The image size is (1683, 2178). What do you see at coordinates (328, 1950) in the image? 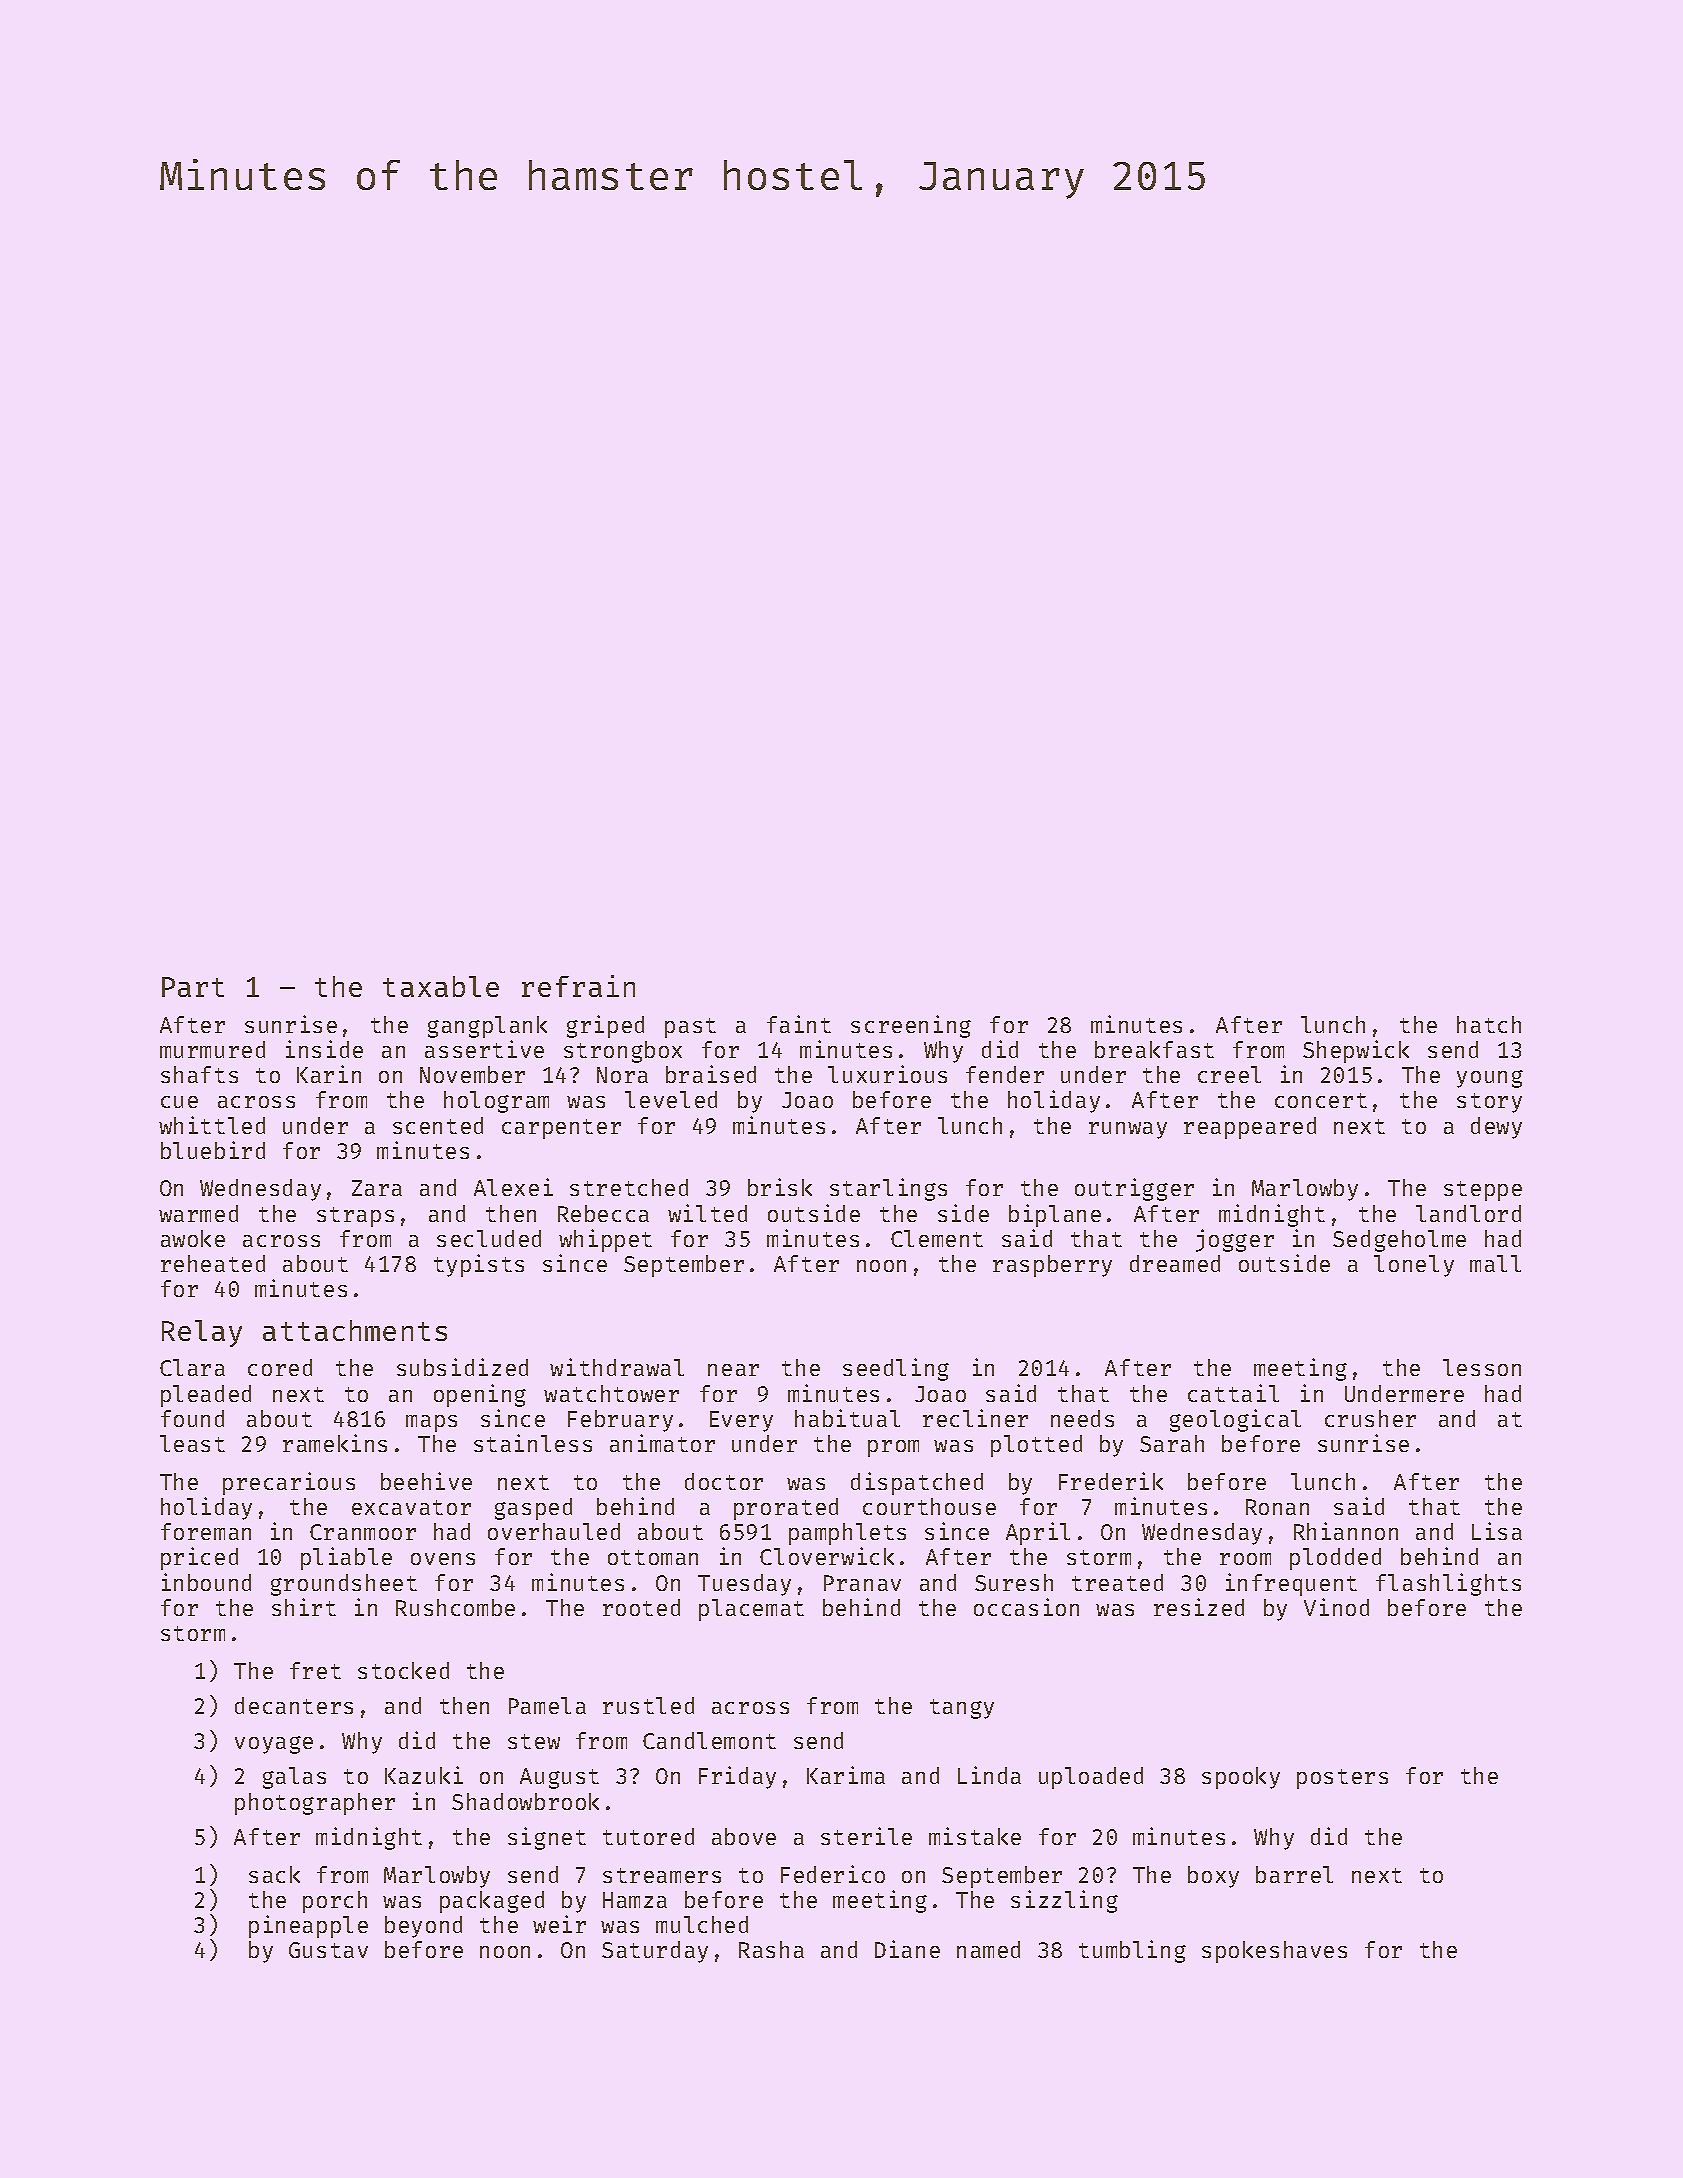
I see `Gustav` at bounding box center [328, 1950].
